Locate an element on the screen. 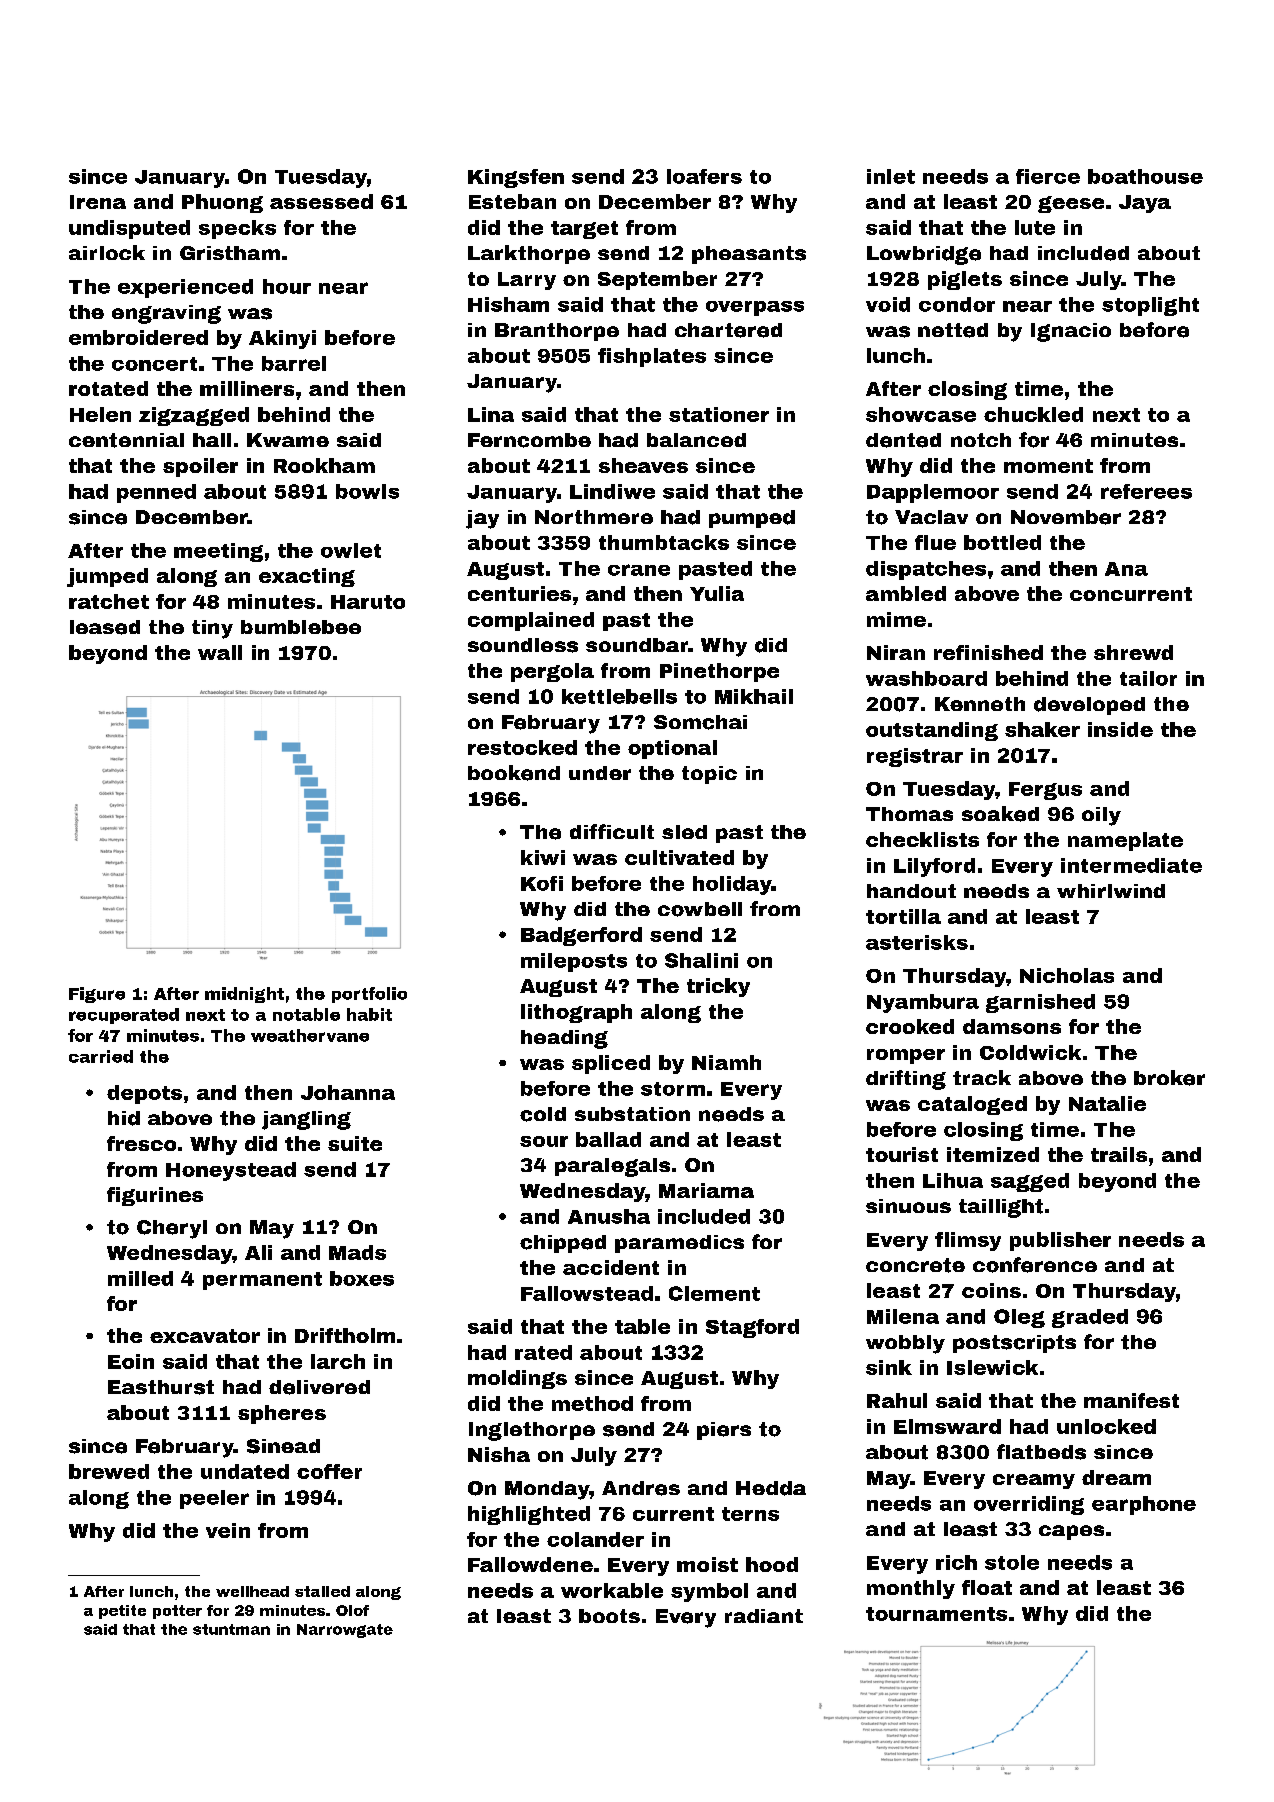 This screenshot has height=1802, width=1274. stalled is located at coordinates (322, 1591).
